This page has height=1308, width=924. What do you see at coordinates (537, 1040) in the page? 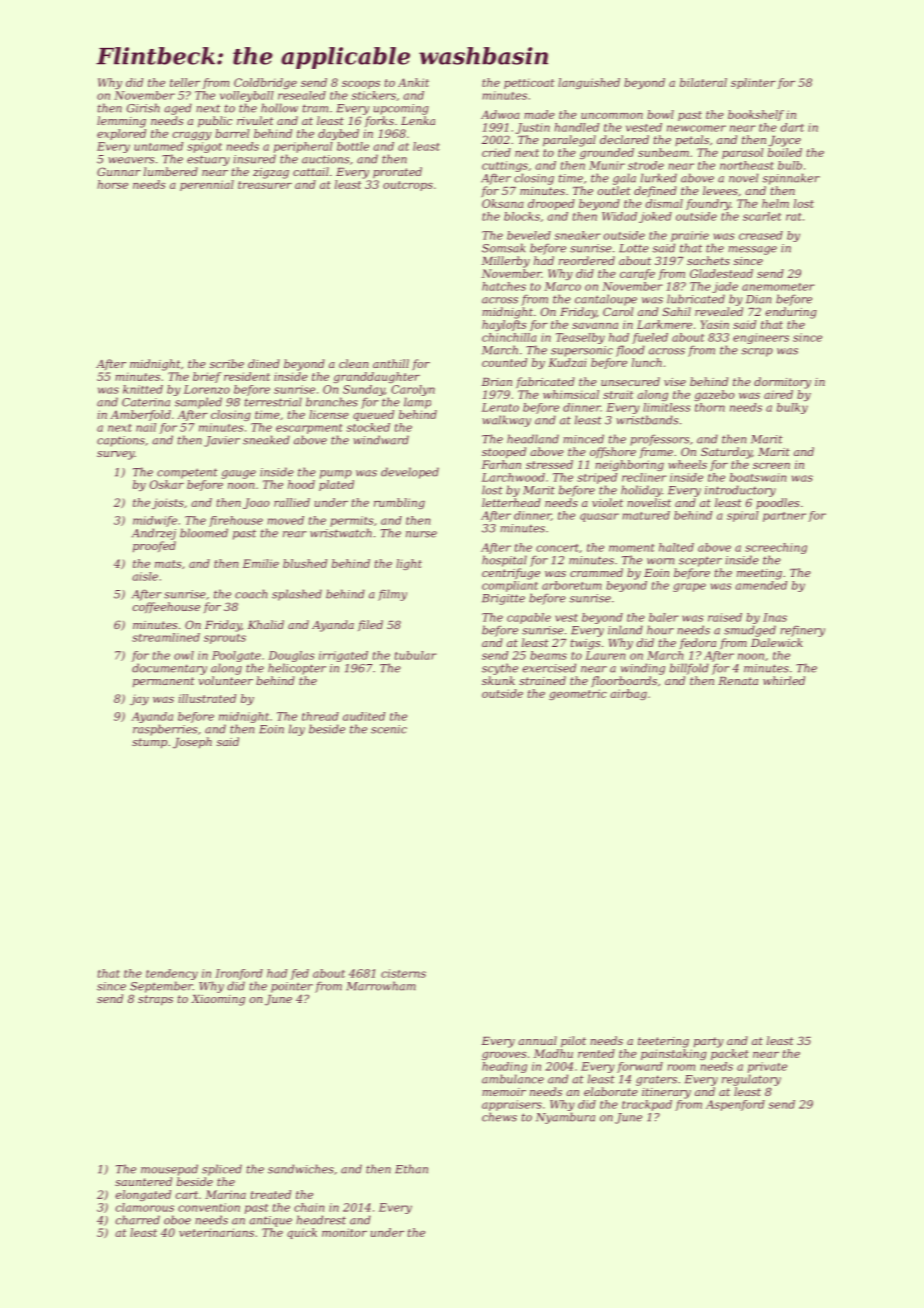
I see `annual` at bounding box center [537, 1040].
